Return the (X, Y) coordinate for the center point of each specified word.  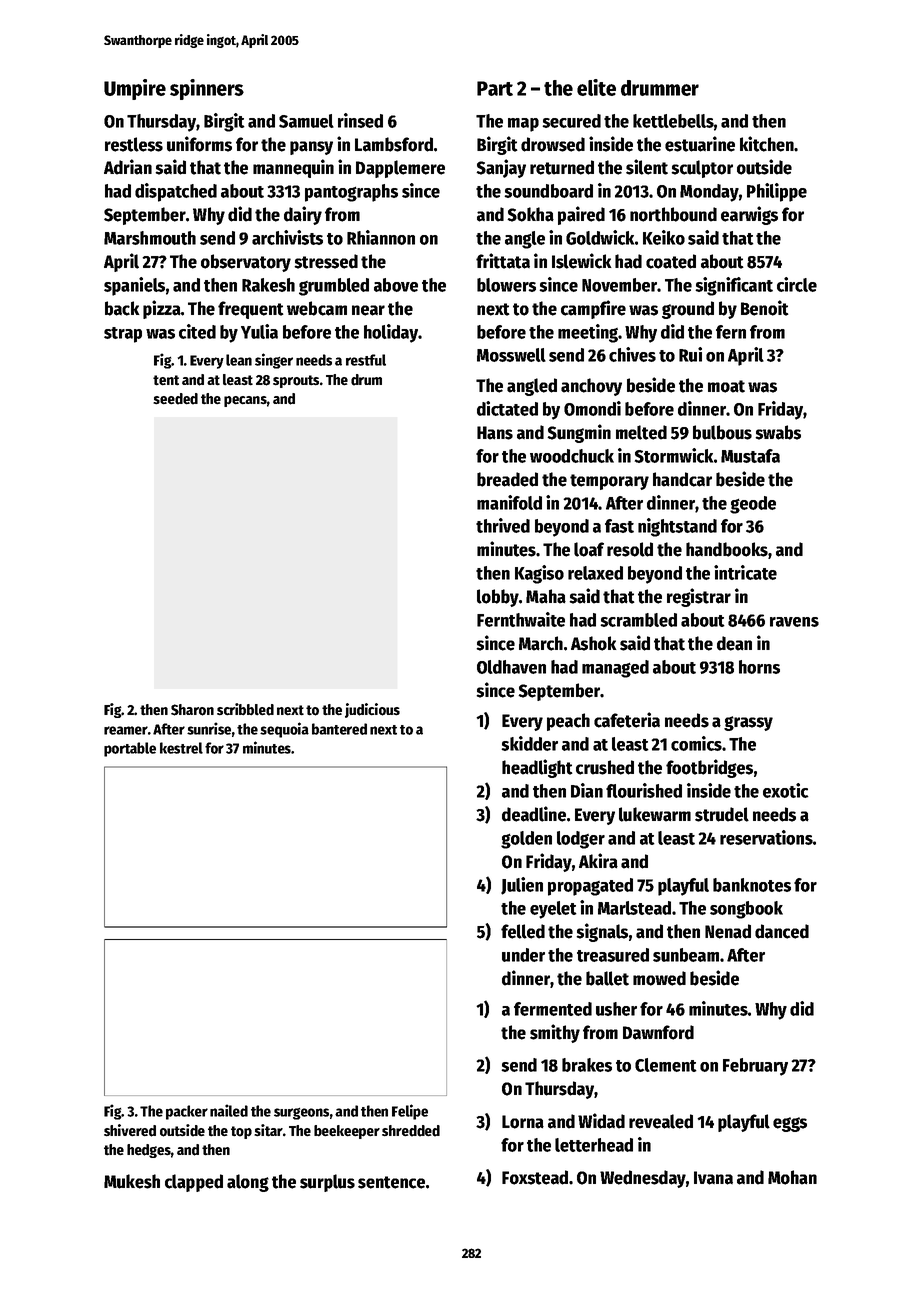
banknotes (752, 885)
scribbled (245, 709)
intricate (745, 572)
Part (495, 88)
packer (187, 1112)
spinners (207, 89)
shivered (130, 1130)
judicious (372, 710)
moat (726, 386)
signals (602, 932)
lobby (498, 598)
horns (759, 667)
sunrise (209, 728)
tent (166, 380)
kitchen (767, 144)
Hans (495, 433)
